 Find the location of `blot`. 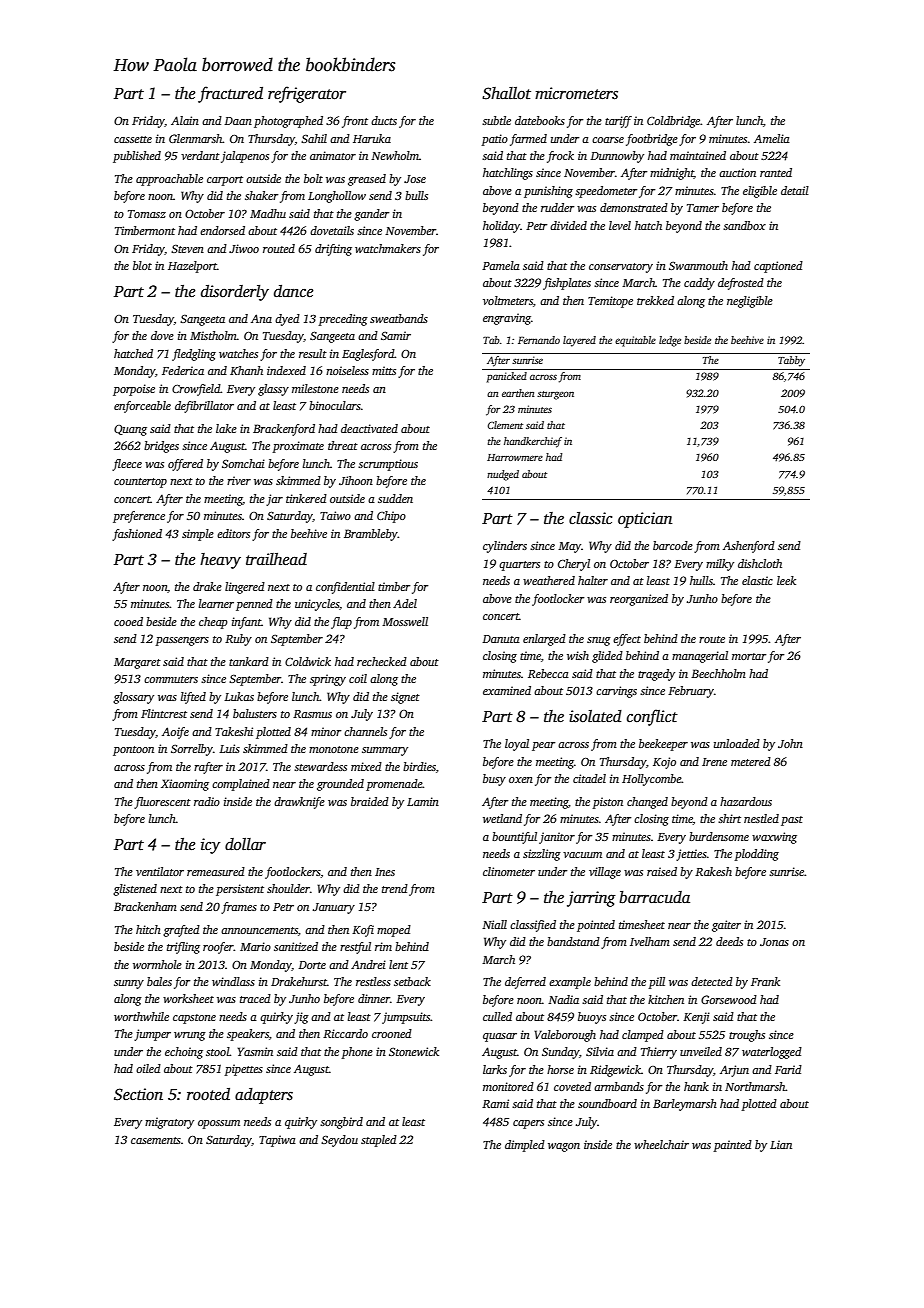

blot is located at coordinates (142, 265).
